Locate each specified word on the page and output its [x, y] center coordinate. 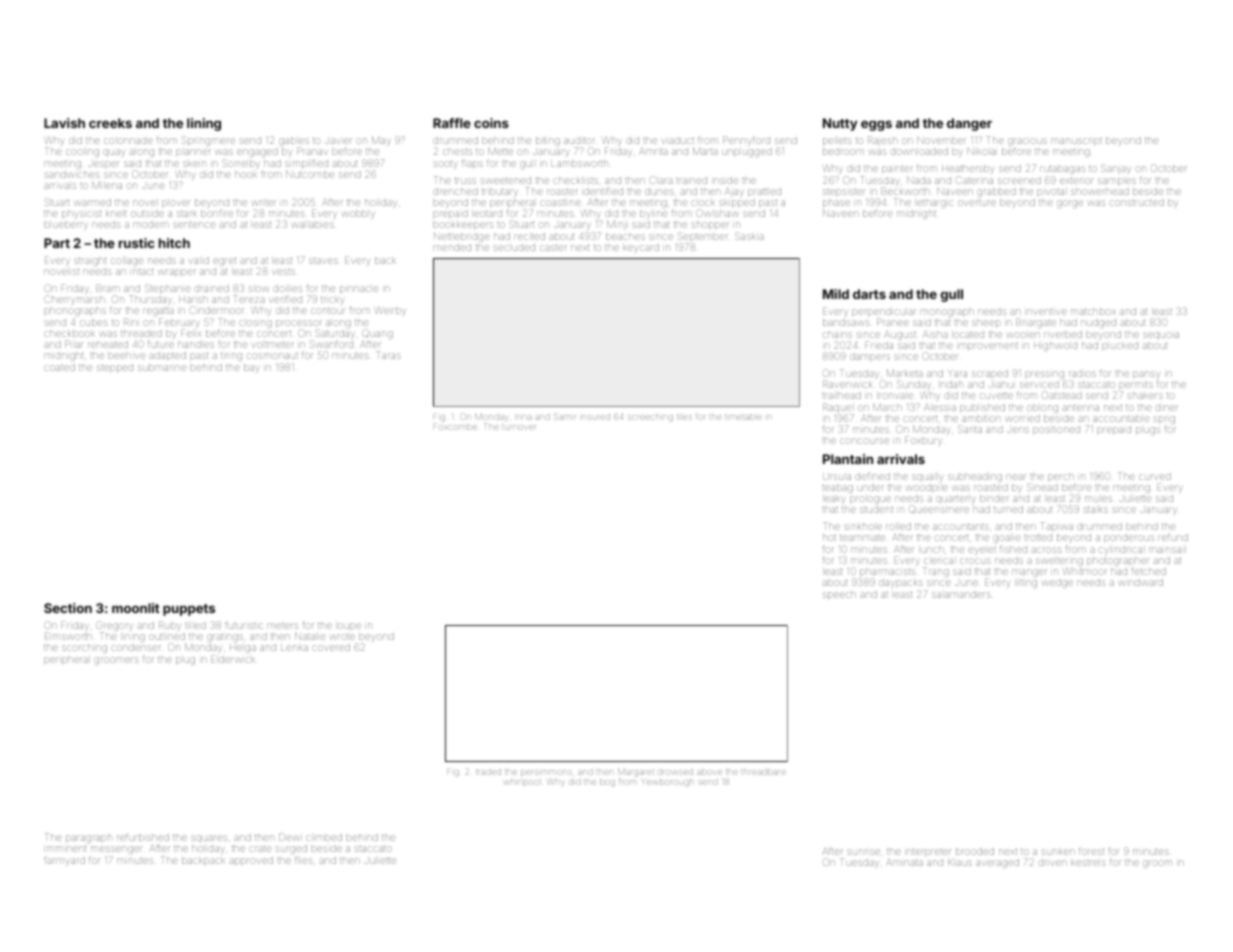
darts [869, 294]
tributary [500, 192]
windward [1141, 582]
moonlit [135, 608]
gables [294, 143]
